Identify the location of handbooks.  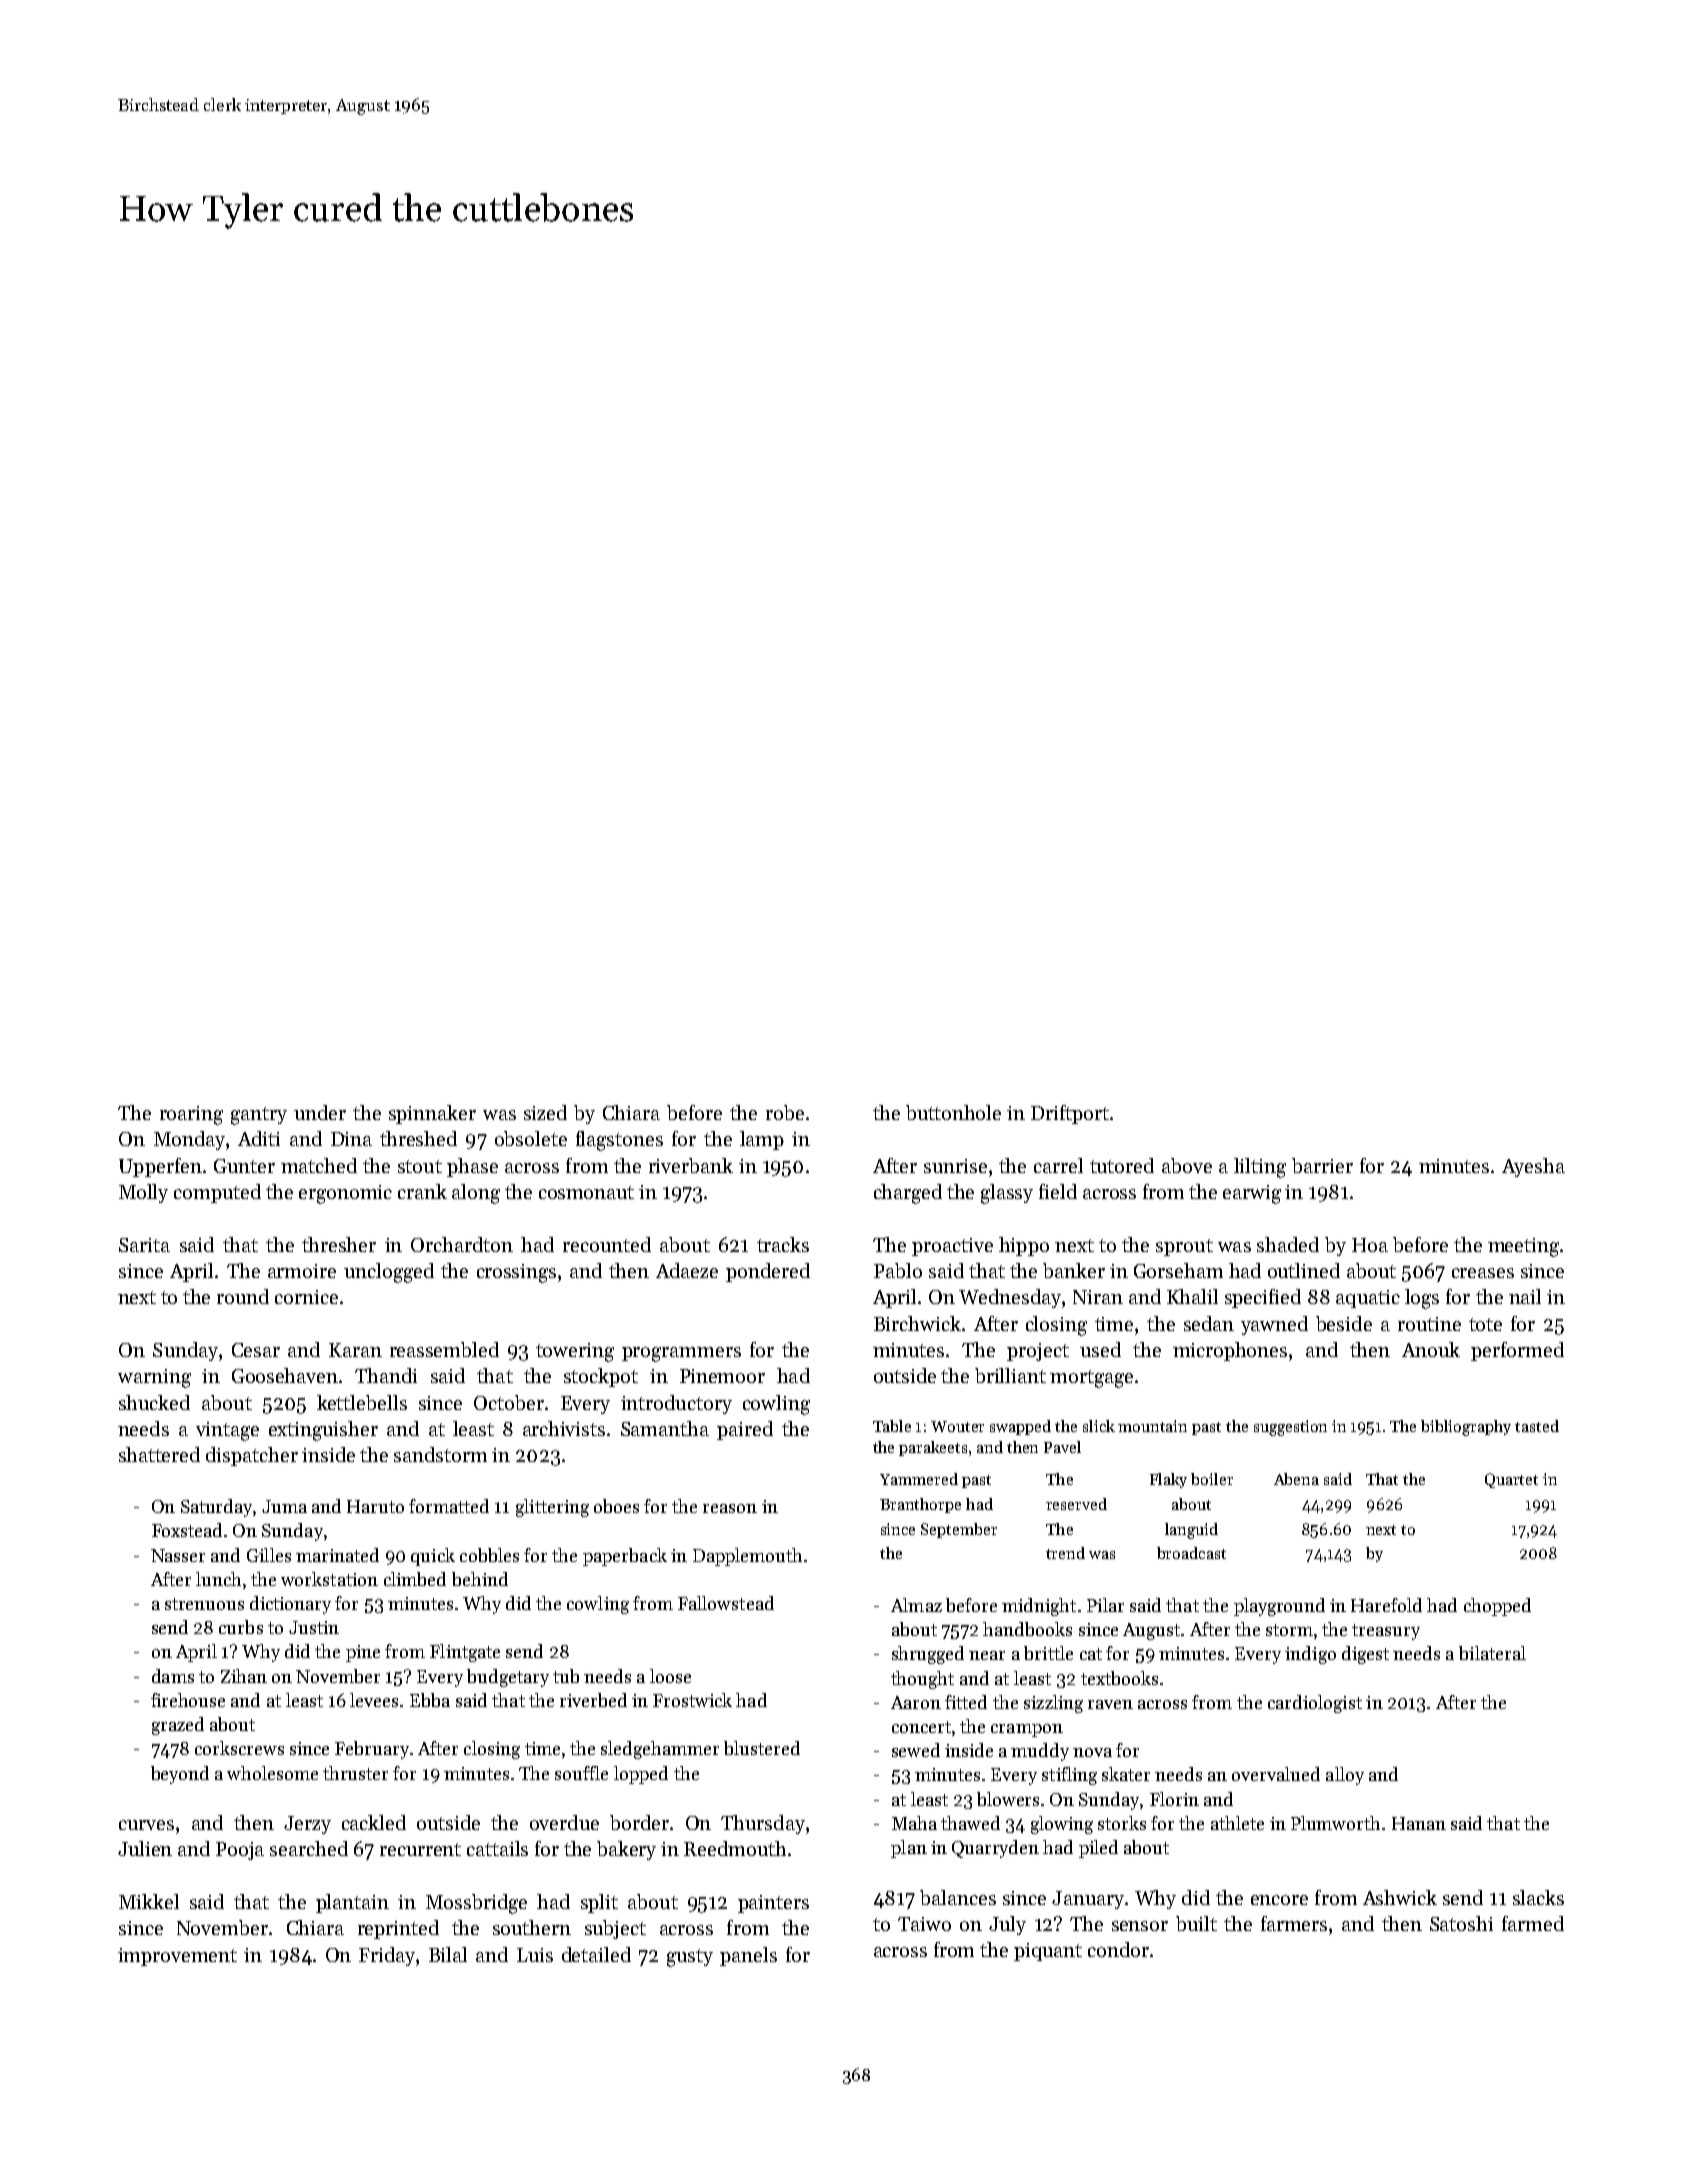
(1027, 1629).
